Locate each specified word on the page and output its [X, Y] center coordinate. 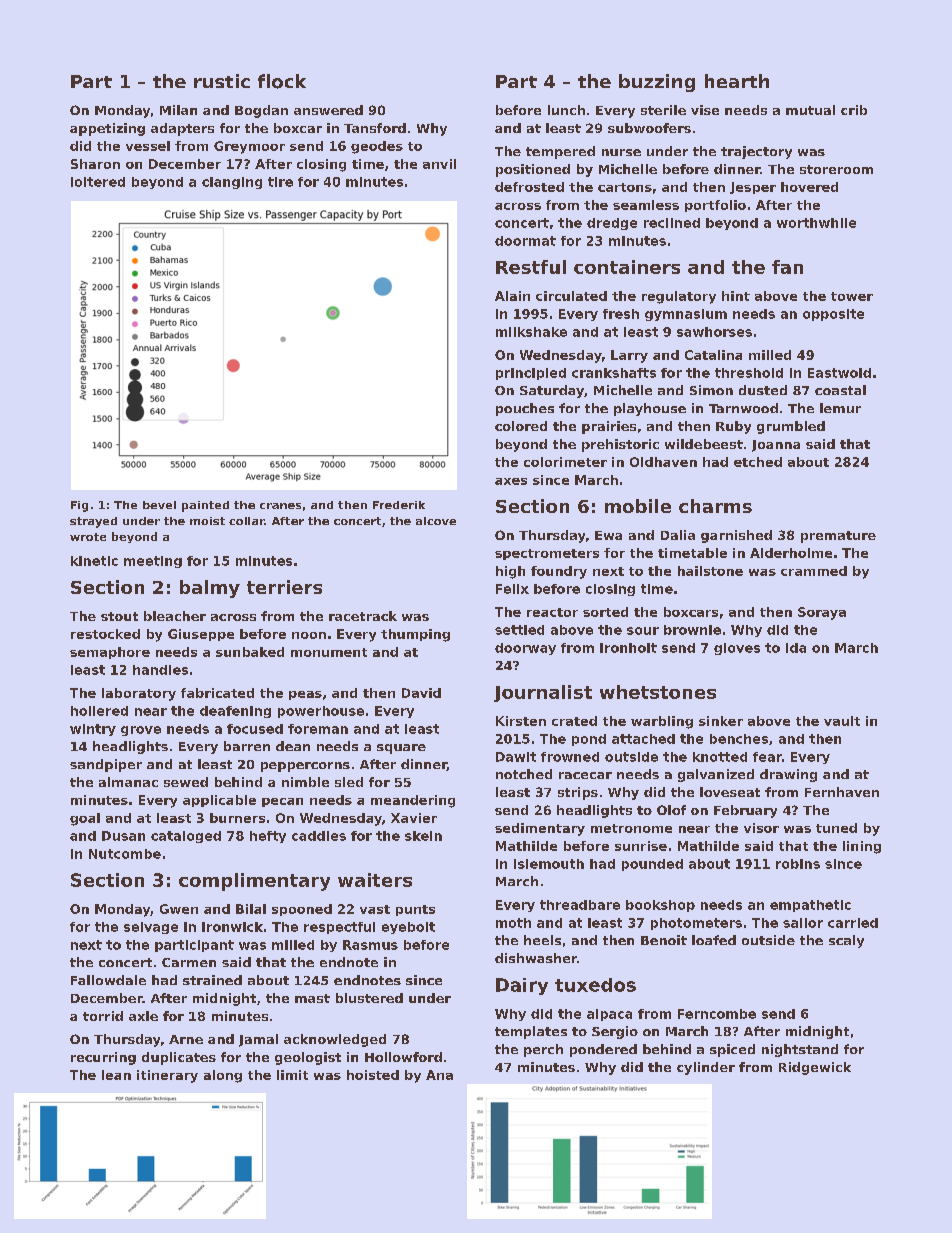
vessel [148, 146]
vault [842, 721]
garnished [736, 536]
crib [854, 110]
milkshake [531, 332]
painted [205, 506]
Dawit [516, 757]
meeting [153, 562]
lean [116, 1075]
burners [237, 818]
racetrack [363, 616]
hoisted [373, 1075]
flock [282, 81]
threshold [749, 373]
